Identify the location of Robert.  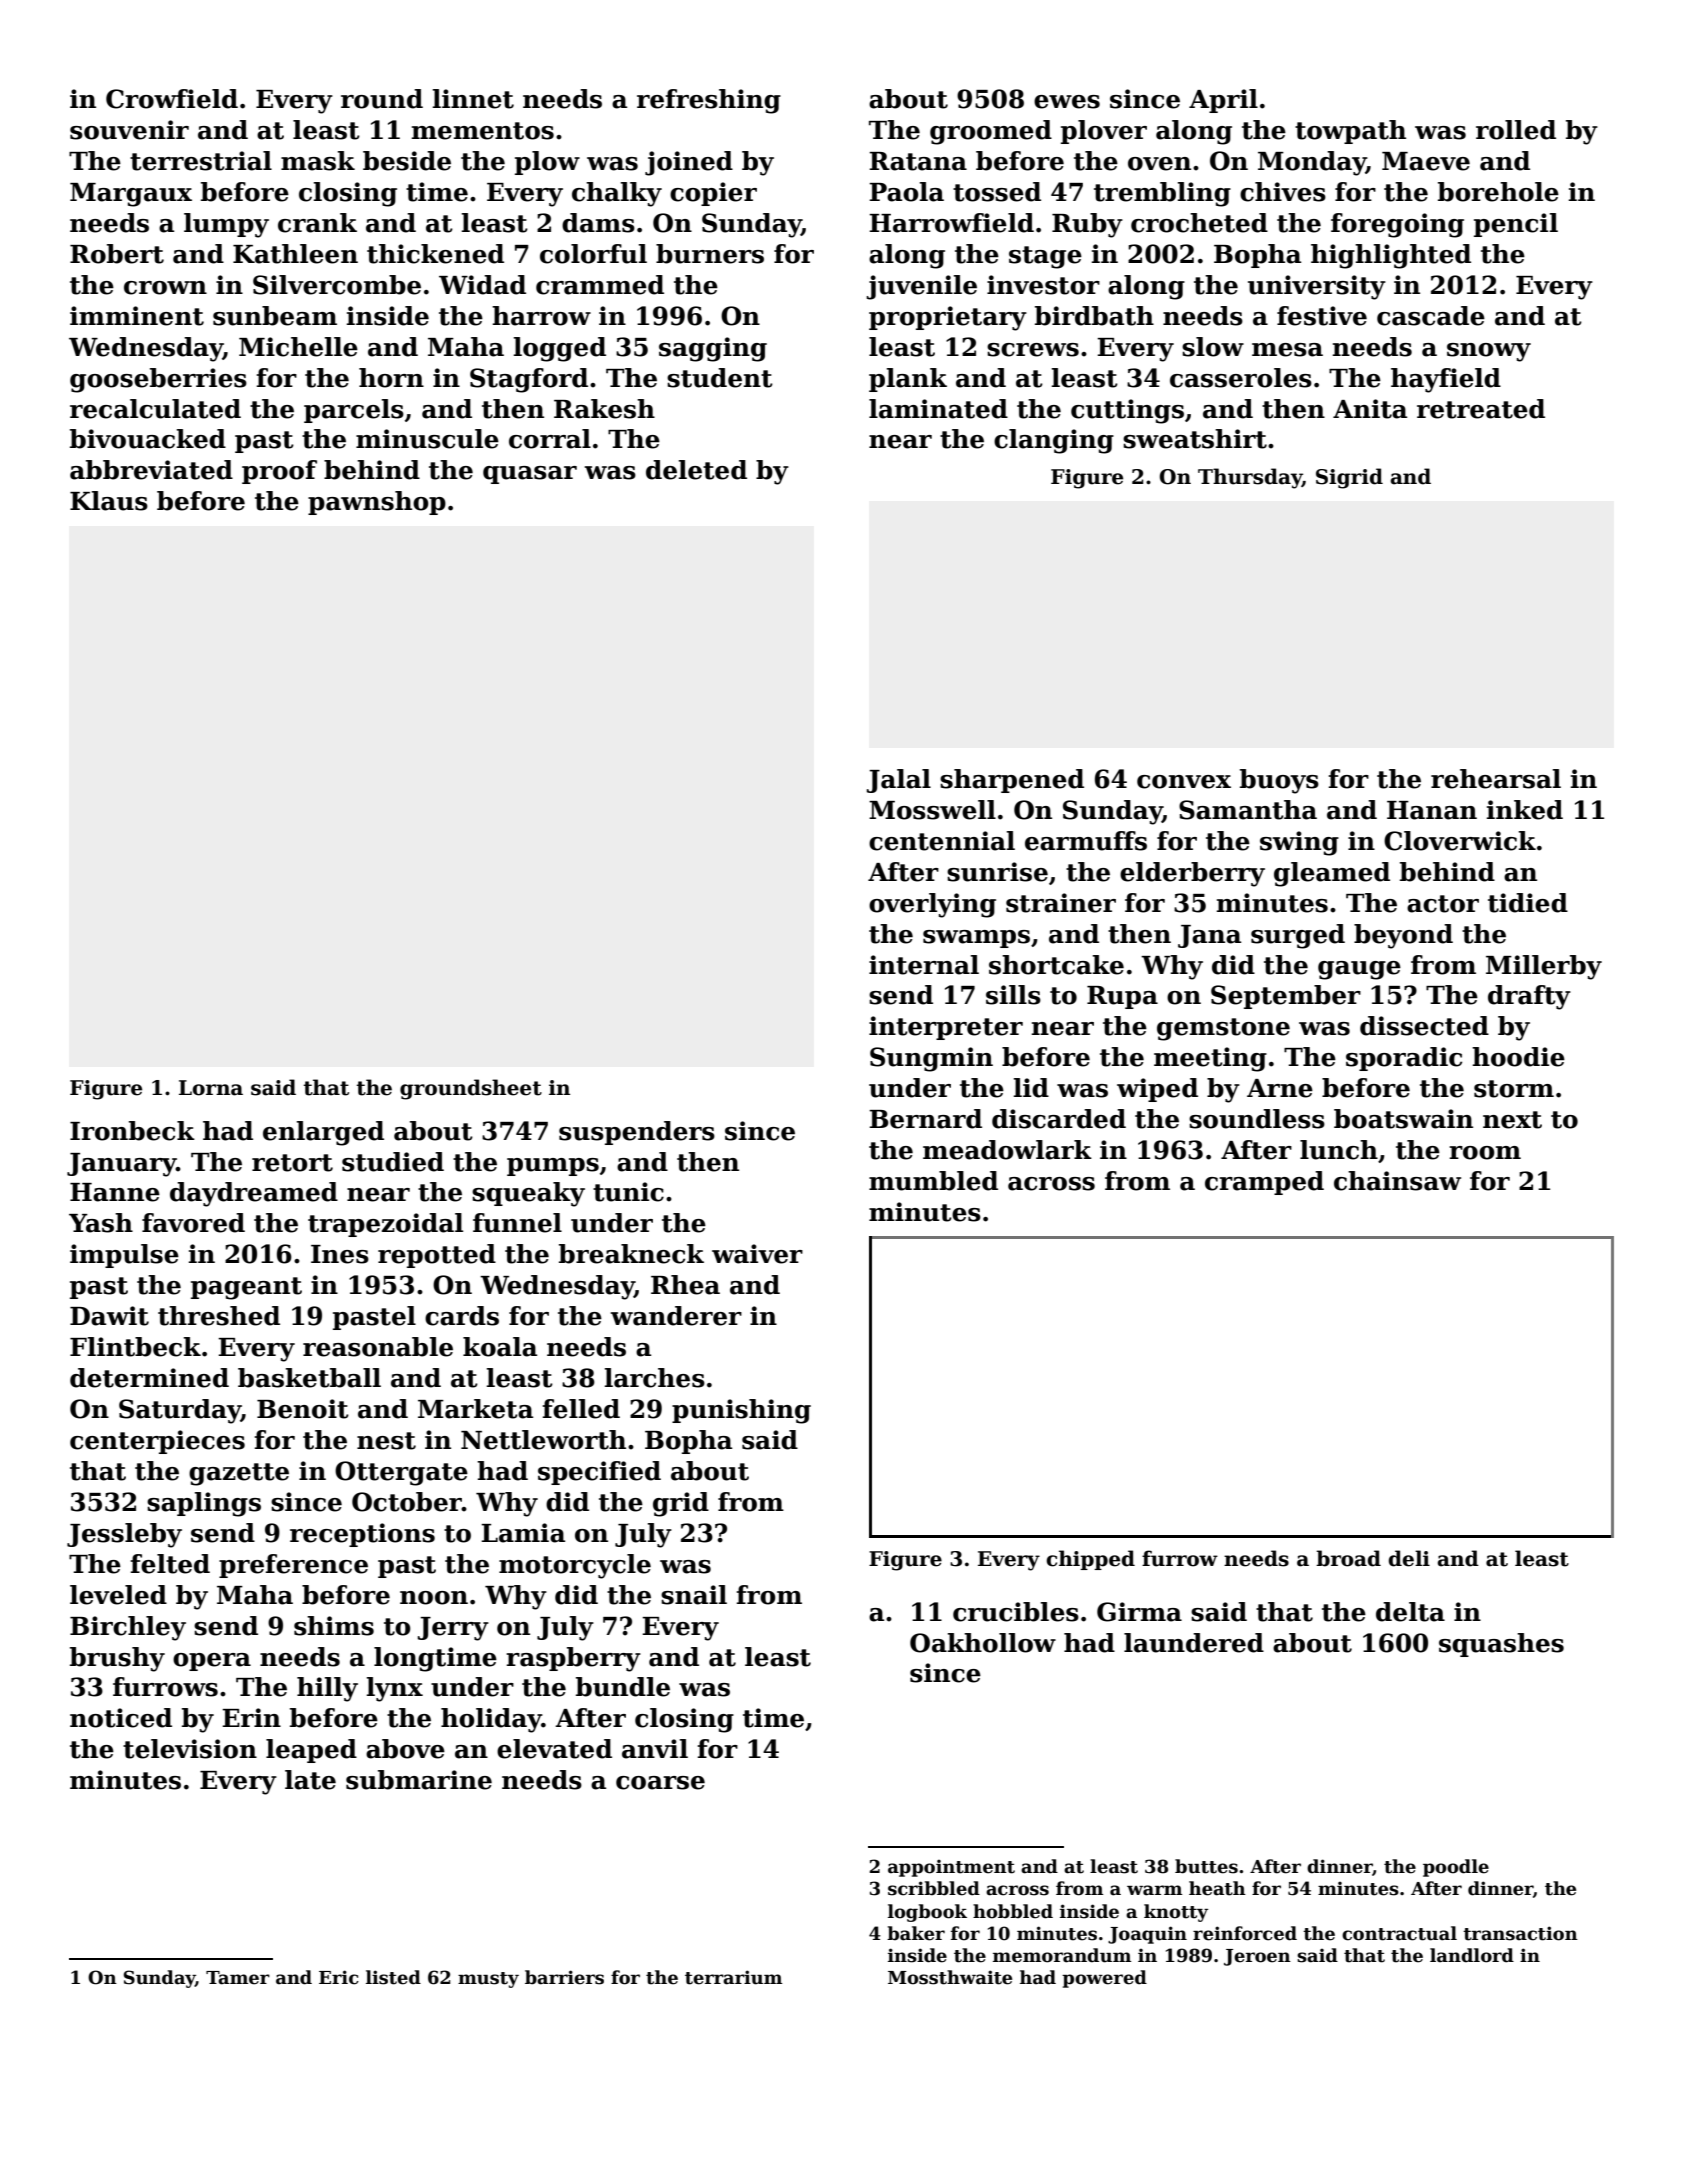
(117, 254).
